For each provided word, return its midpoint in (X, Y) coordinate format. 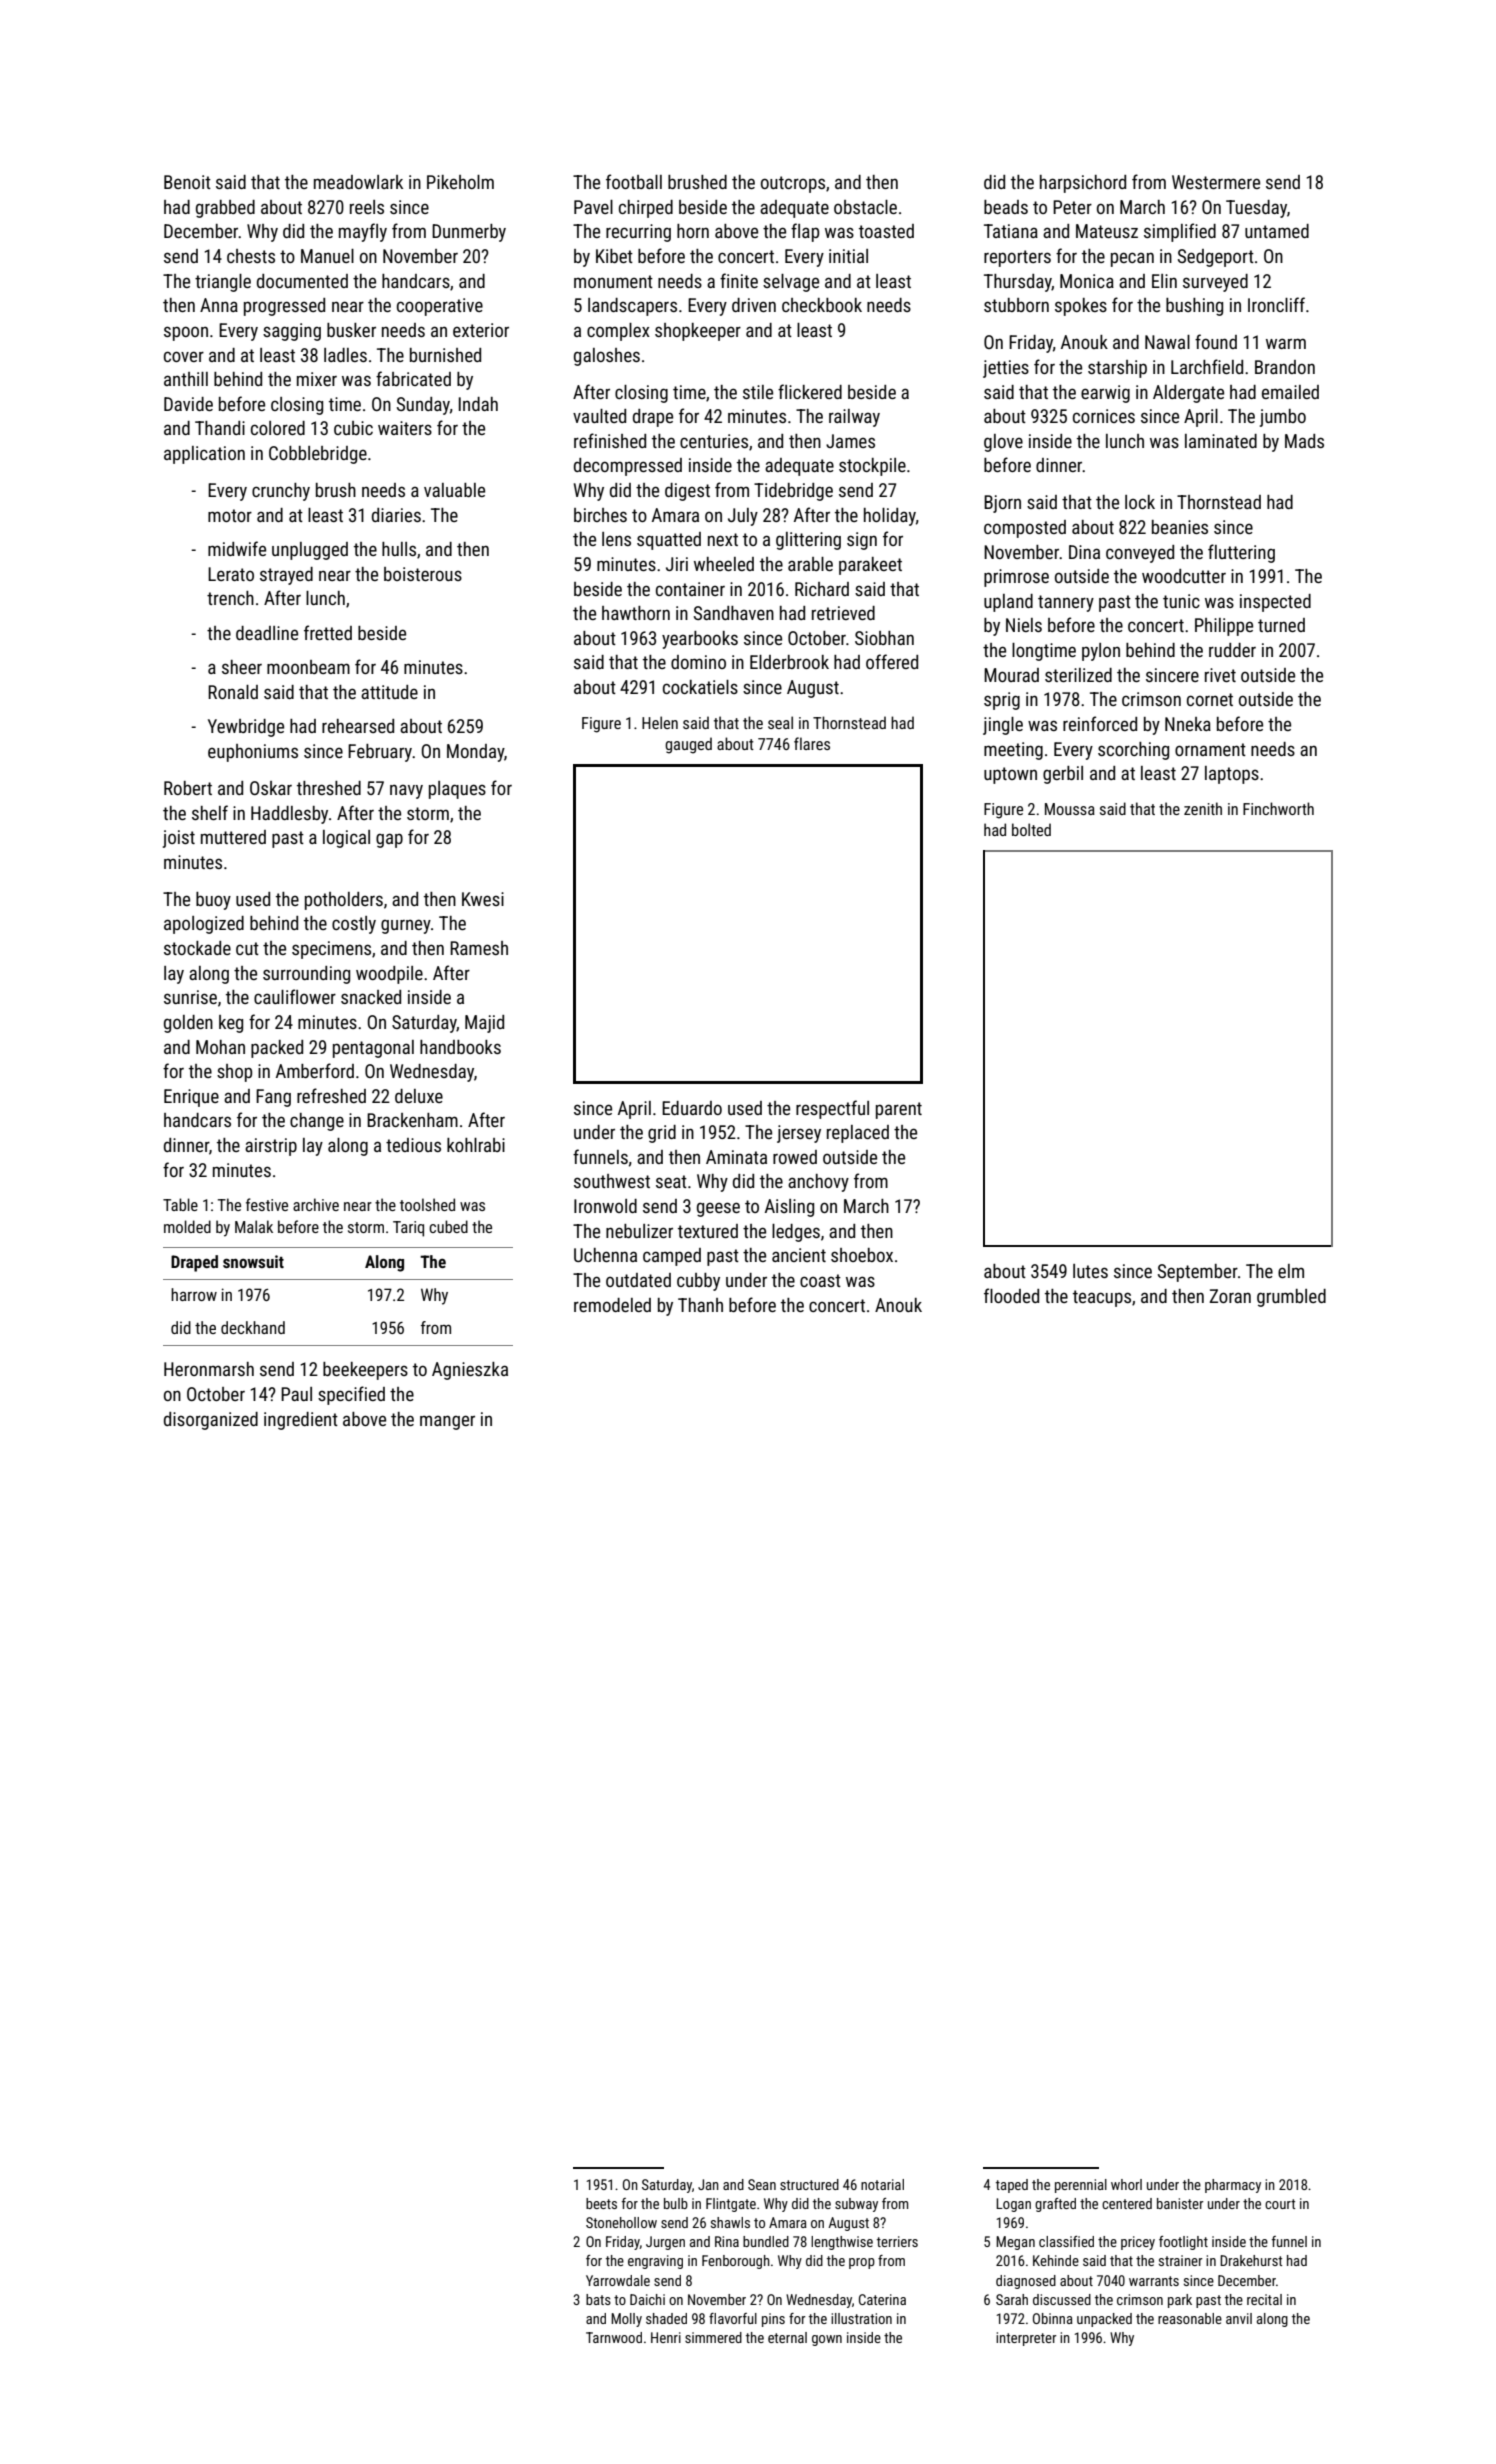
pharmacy (1233, 2186)
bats (598, 2299)
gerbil (1063, 775)
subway (856, 2205)
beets (601, 2203)
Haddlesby (289, 815)
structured (809, 2184)
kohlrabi (476, 1145)
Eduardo (692, 1108)
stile (758, 392)
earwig (1105, 394)
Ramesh (479, 948)
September (1198, 1273)
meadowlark (358, 182)
